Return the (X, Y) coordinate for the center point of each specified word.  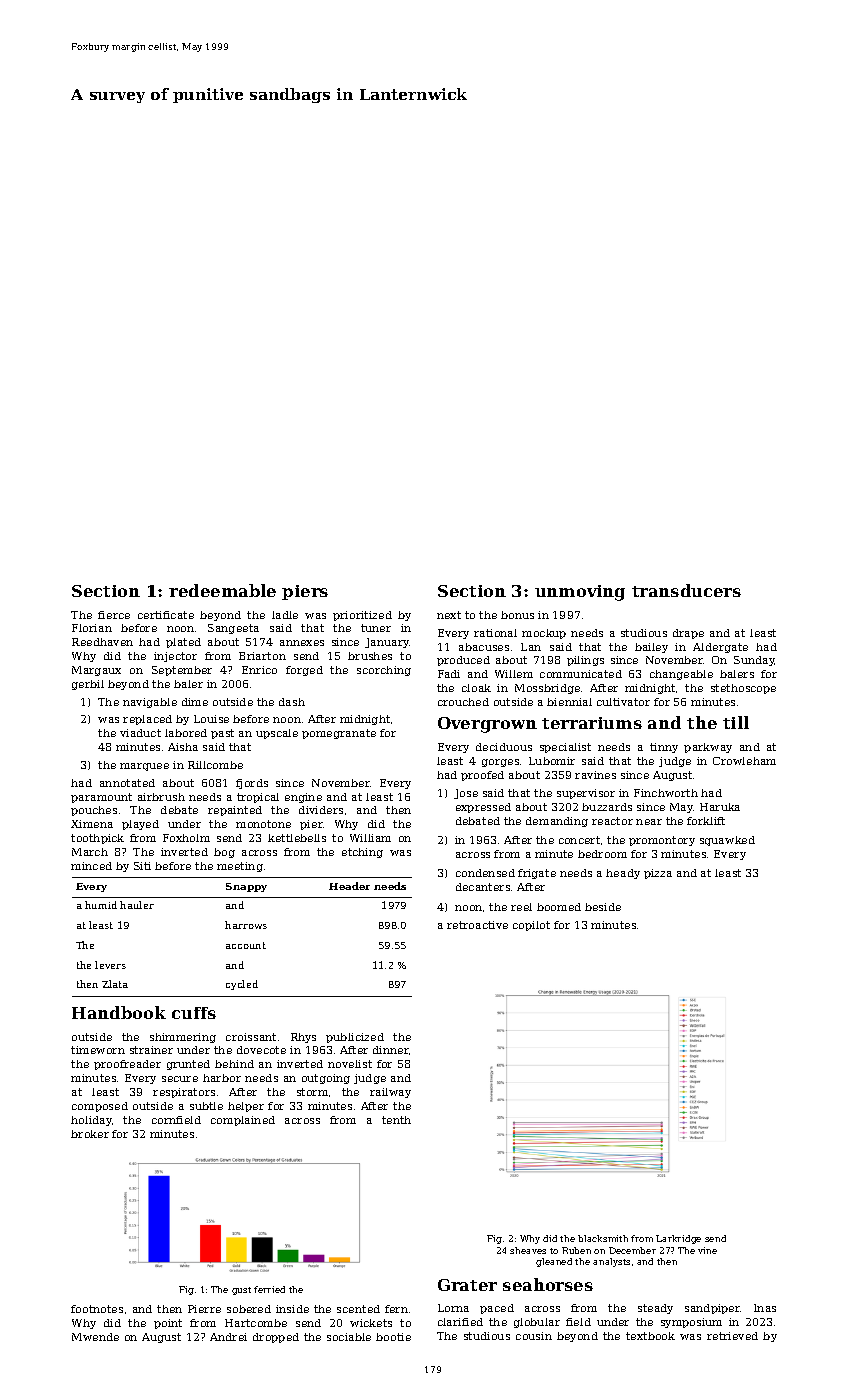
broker (90, 1134)
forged (304, 671)
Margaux (96, 671)
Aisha (183, 747)
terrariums (592, 723)
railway (390, 1093)
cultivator (623, 702)
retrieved (732, 1336)
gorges (500, 763)
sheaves (528, 1250)
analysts (611, 1262)
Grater (467, 1285)
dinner (391, 1050)
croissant (251, 1037)
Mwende (95, 1337)
